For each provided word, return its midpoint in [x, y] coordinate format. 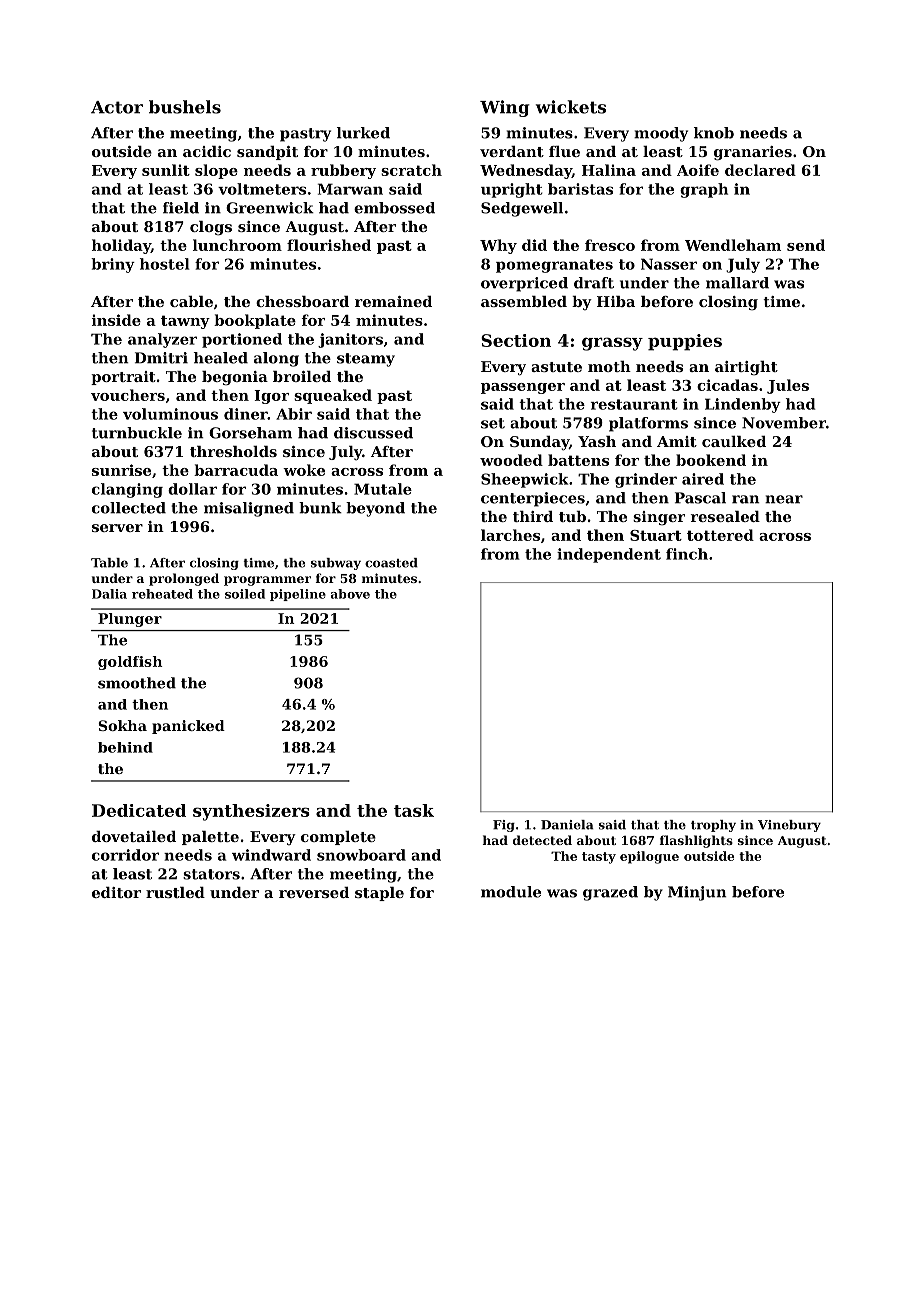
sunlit [166, 170]
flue [564, 151]
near [784, 499]
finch [687, 554]
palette [210, 838]
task [414, 810]
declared [760, 170]
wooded [511, 460]
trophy [713, 826]
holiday [121, 246]
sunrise [121, 470]
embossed [394, 208]
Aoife [698, 170]
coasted [391, 563]
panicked [188, 727]
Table [109, 563]
